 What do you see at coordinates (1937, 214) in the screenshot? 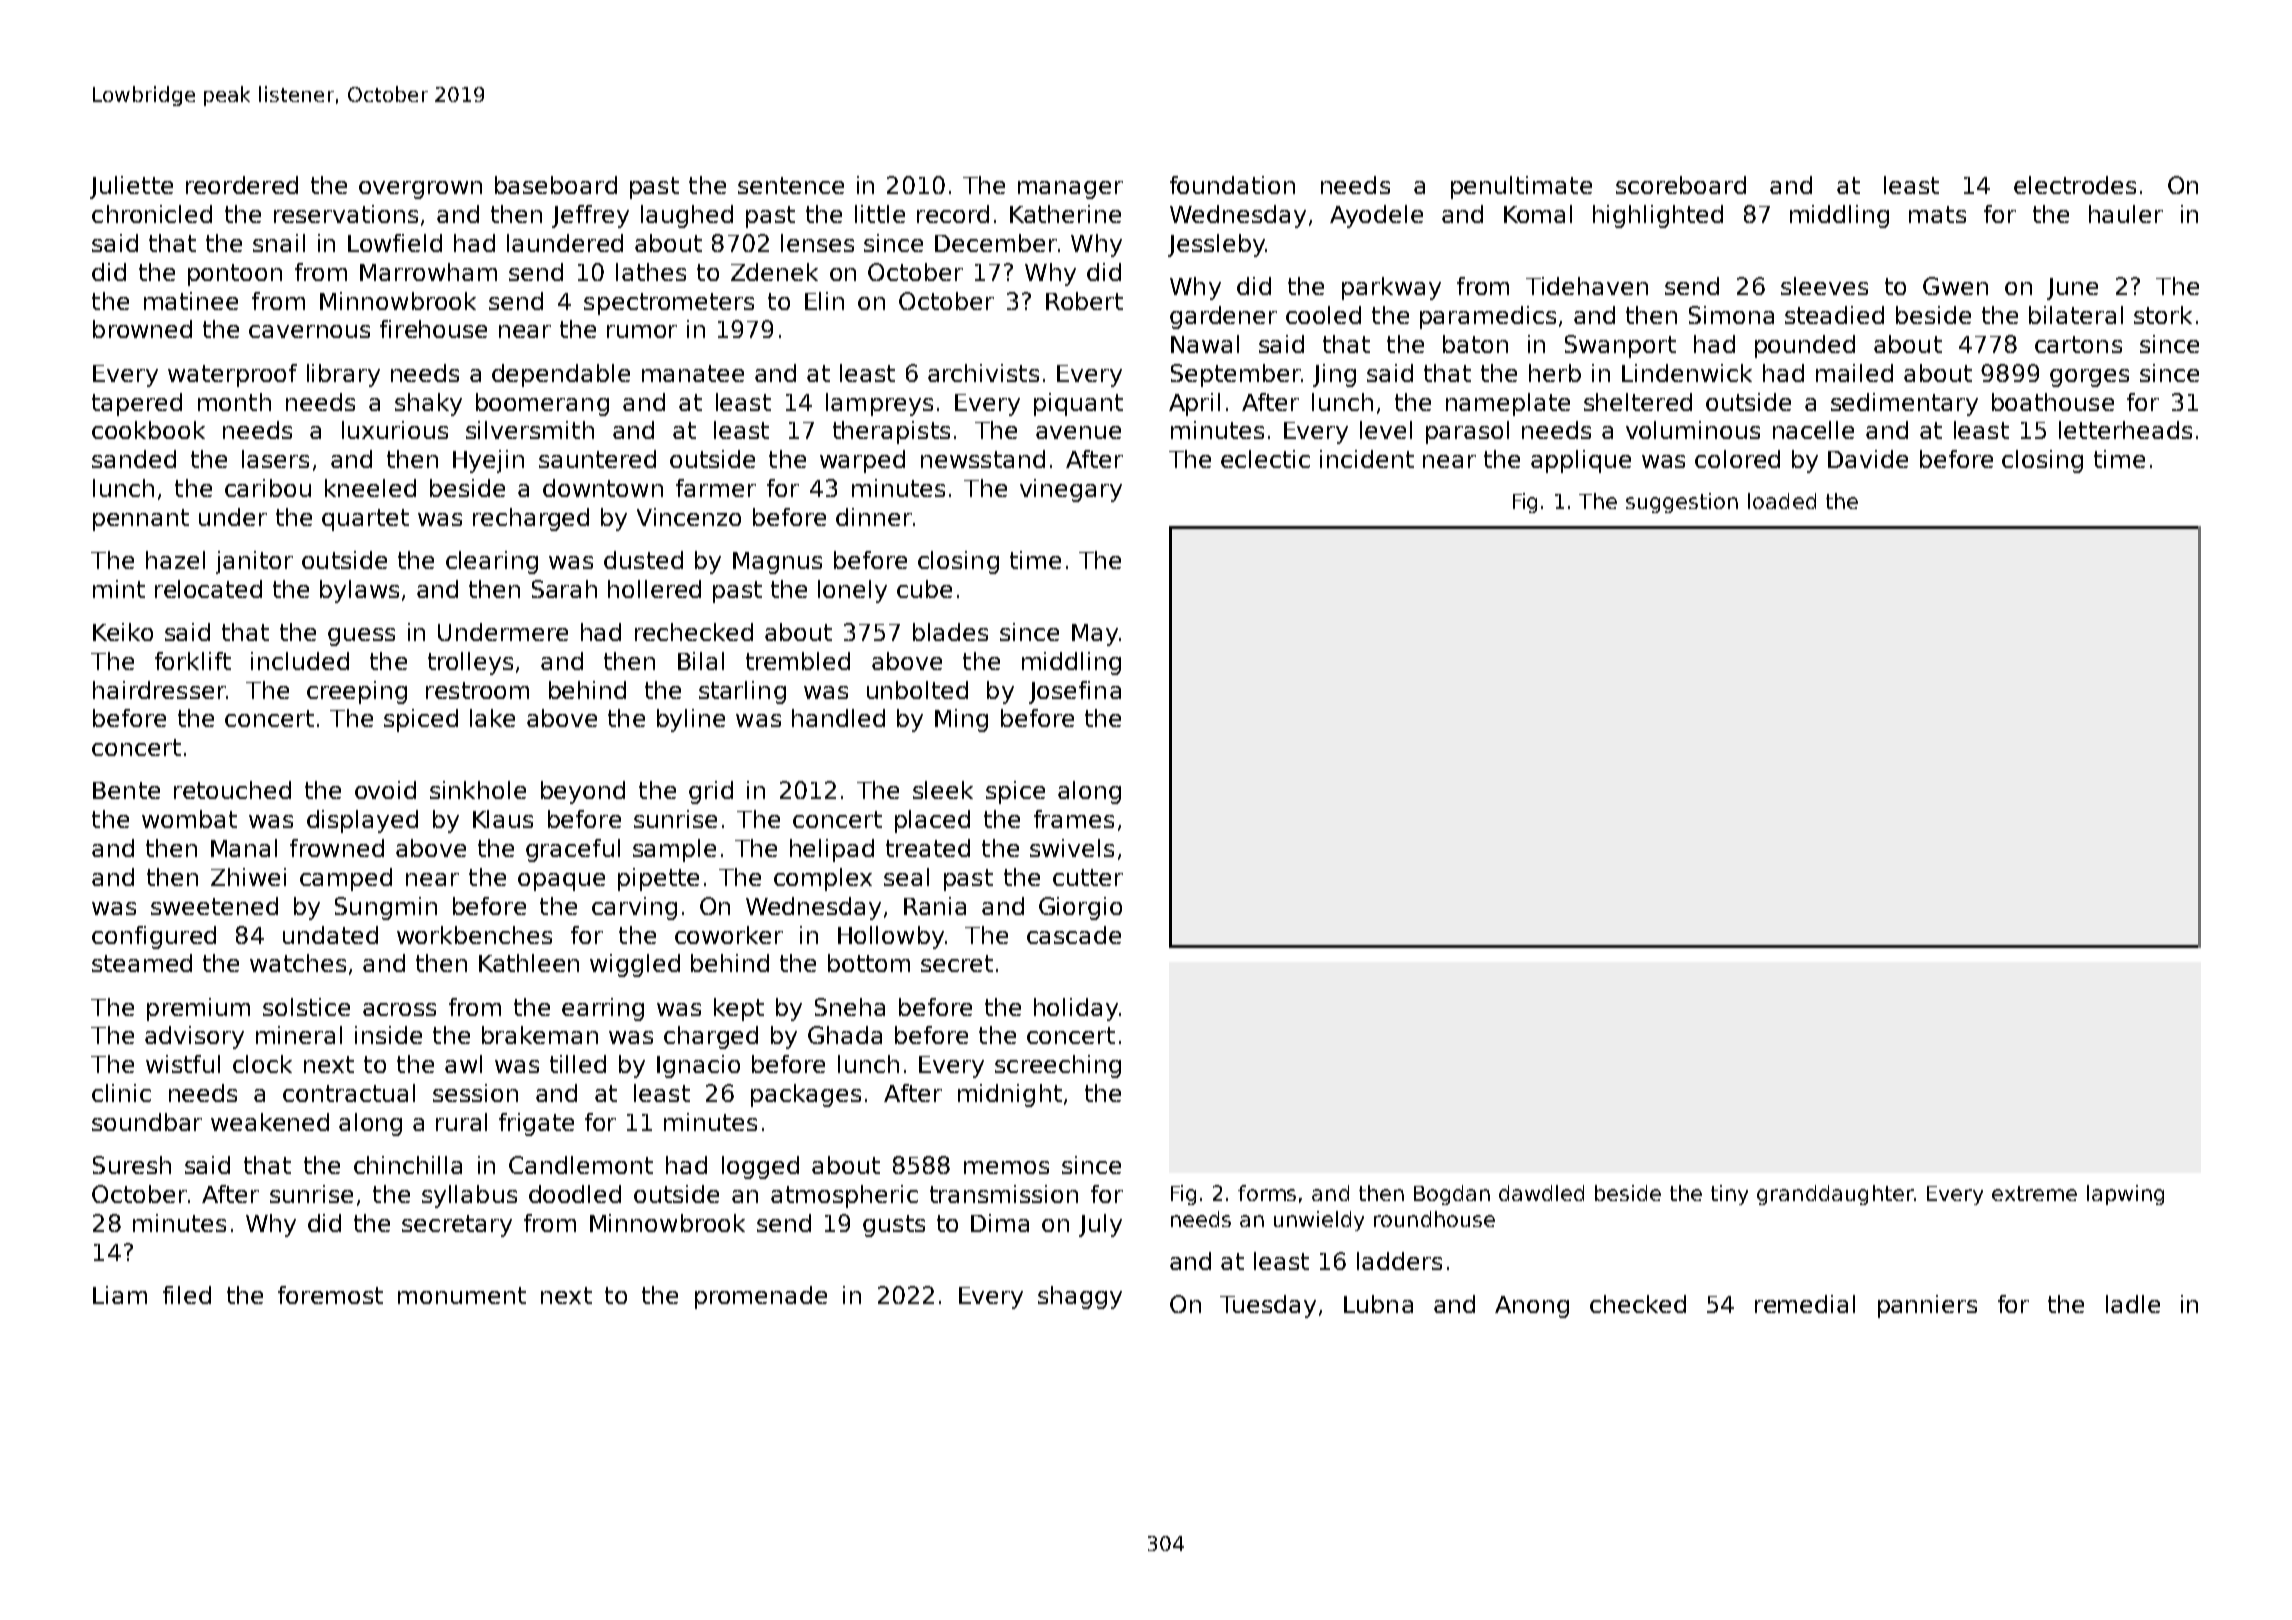
I see `mats` at bounding box center [1937, 214].
